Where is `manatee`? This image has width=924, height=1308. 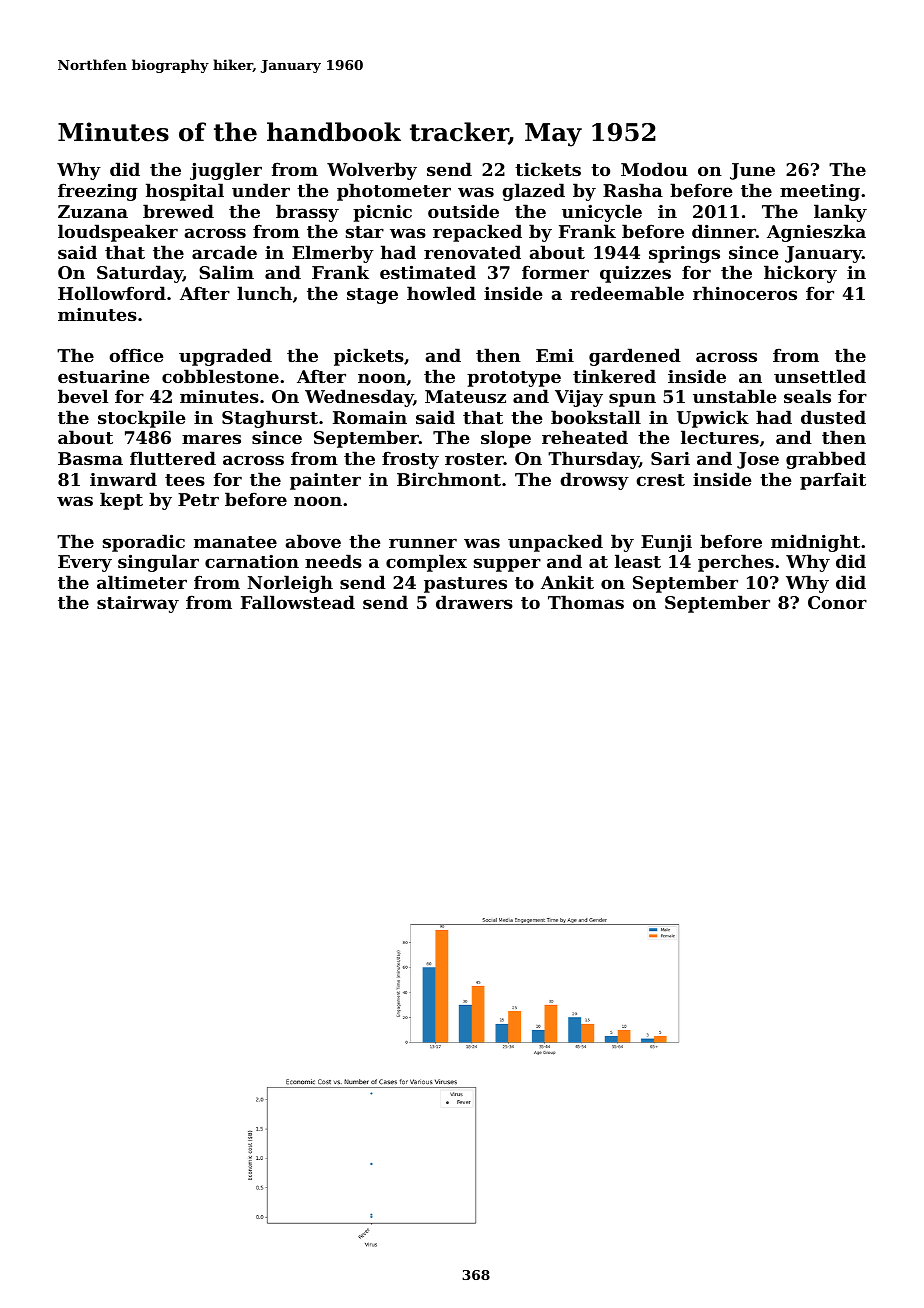 manatee is located at coordinates (235, 542).
